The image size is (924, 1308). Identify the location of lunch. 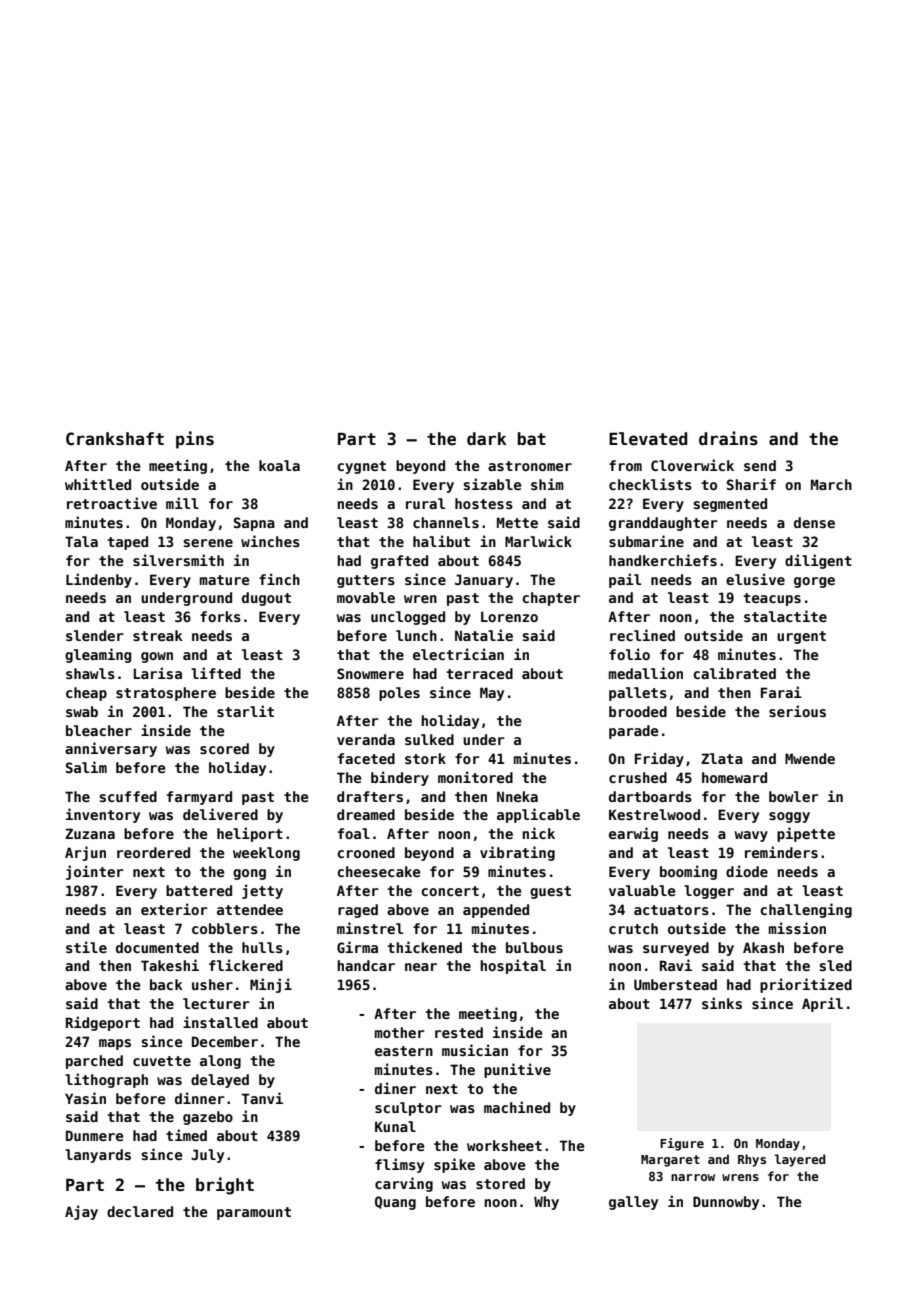
(416, 635).
